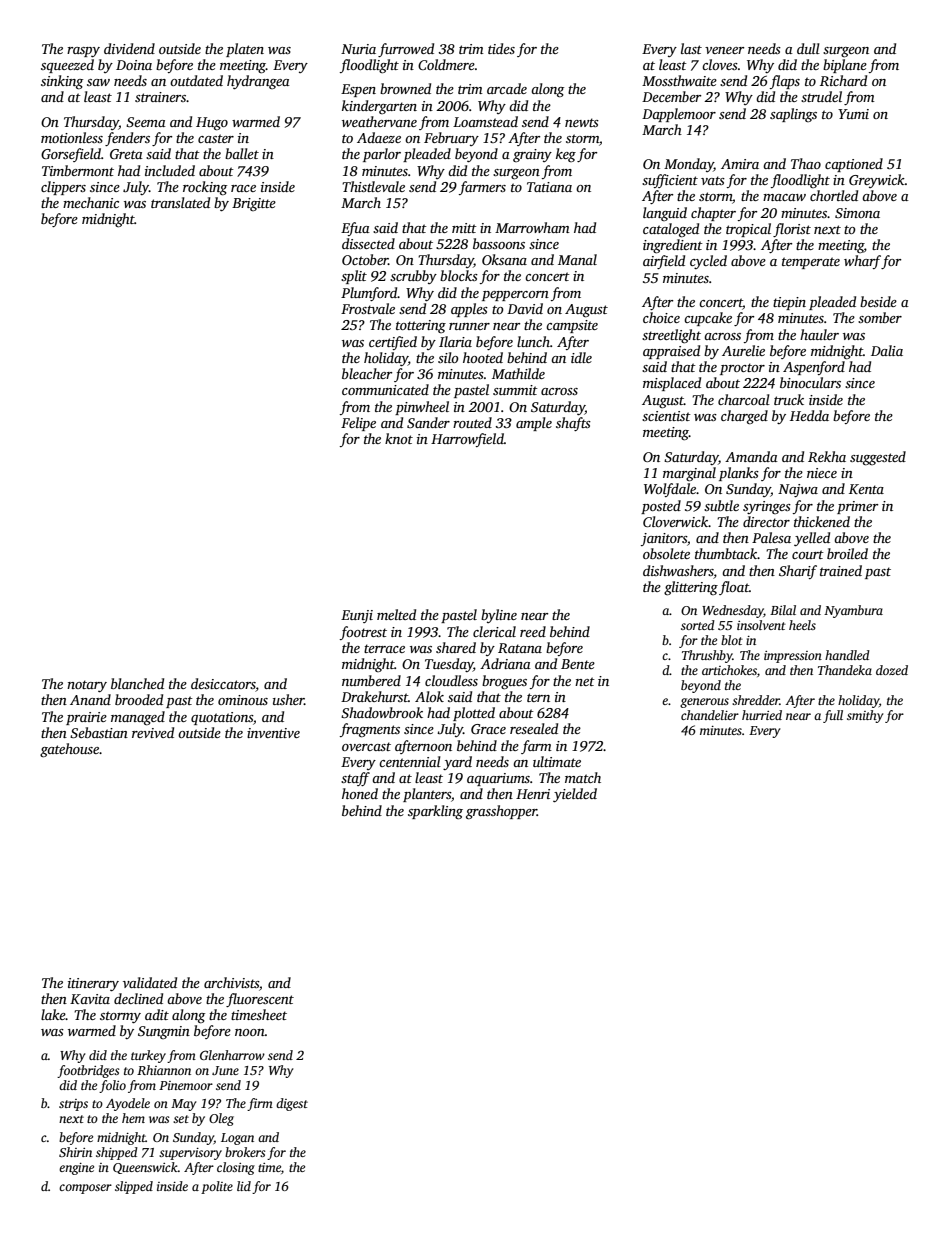  What do you see at coordinates (260, 1000) in the screenshot?
I see `fluorescent` at bounding box center [260, 1000].
